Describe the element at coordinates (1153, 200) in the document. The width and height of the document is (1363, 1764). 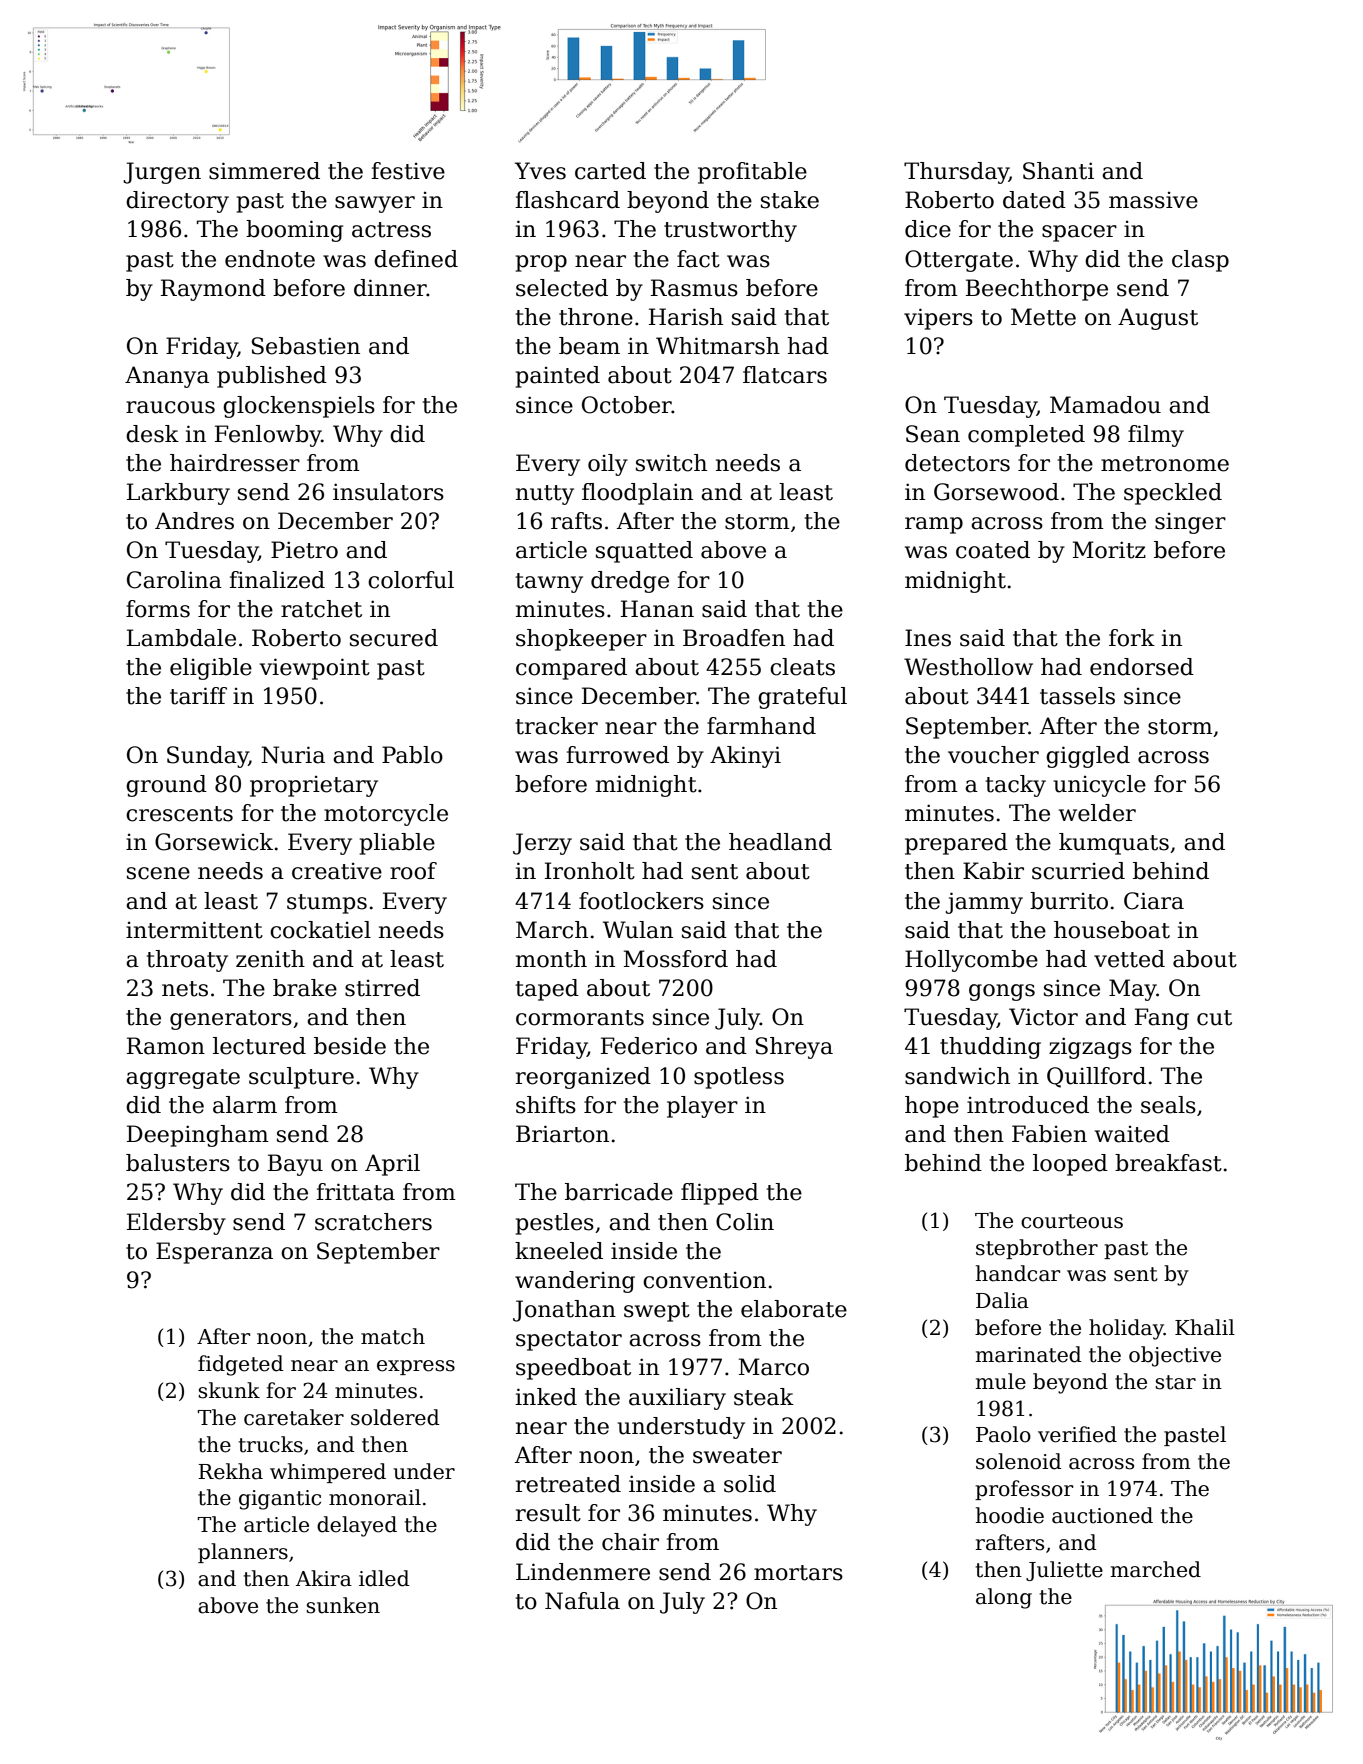
I see `massive` at that location.
